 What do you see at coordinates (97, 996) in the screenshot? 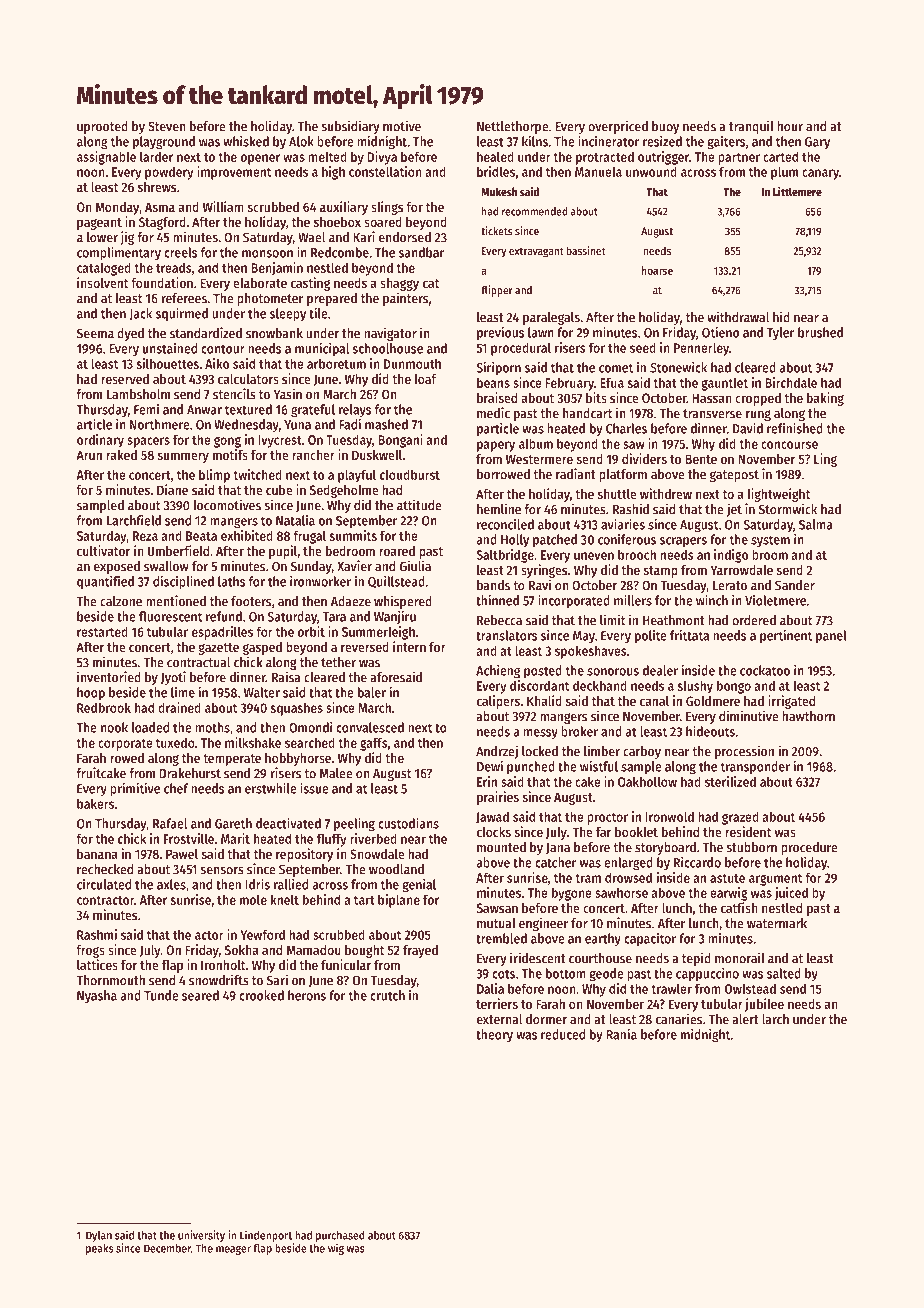
I see `Nyasha` at bounding box center [97, 996].
